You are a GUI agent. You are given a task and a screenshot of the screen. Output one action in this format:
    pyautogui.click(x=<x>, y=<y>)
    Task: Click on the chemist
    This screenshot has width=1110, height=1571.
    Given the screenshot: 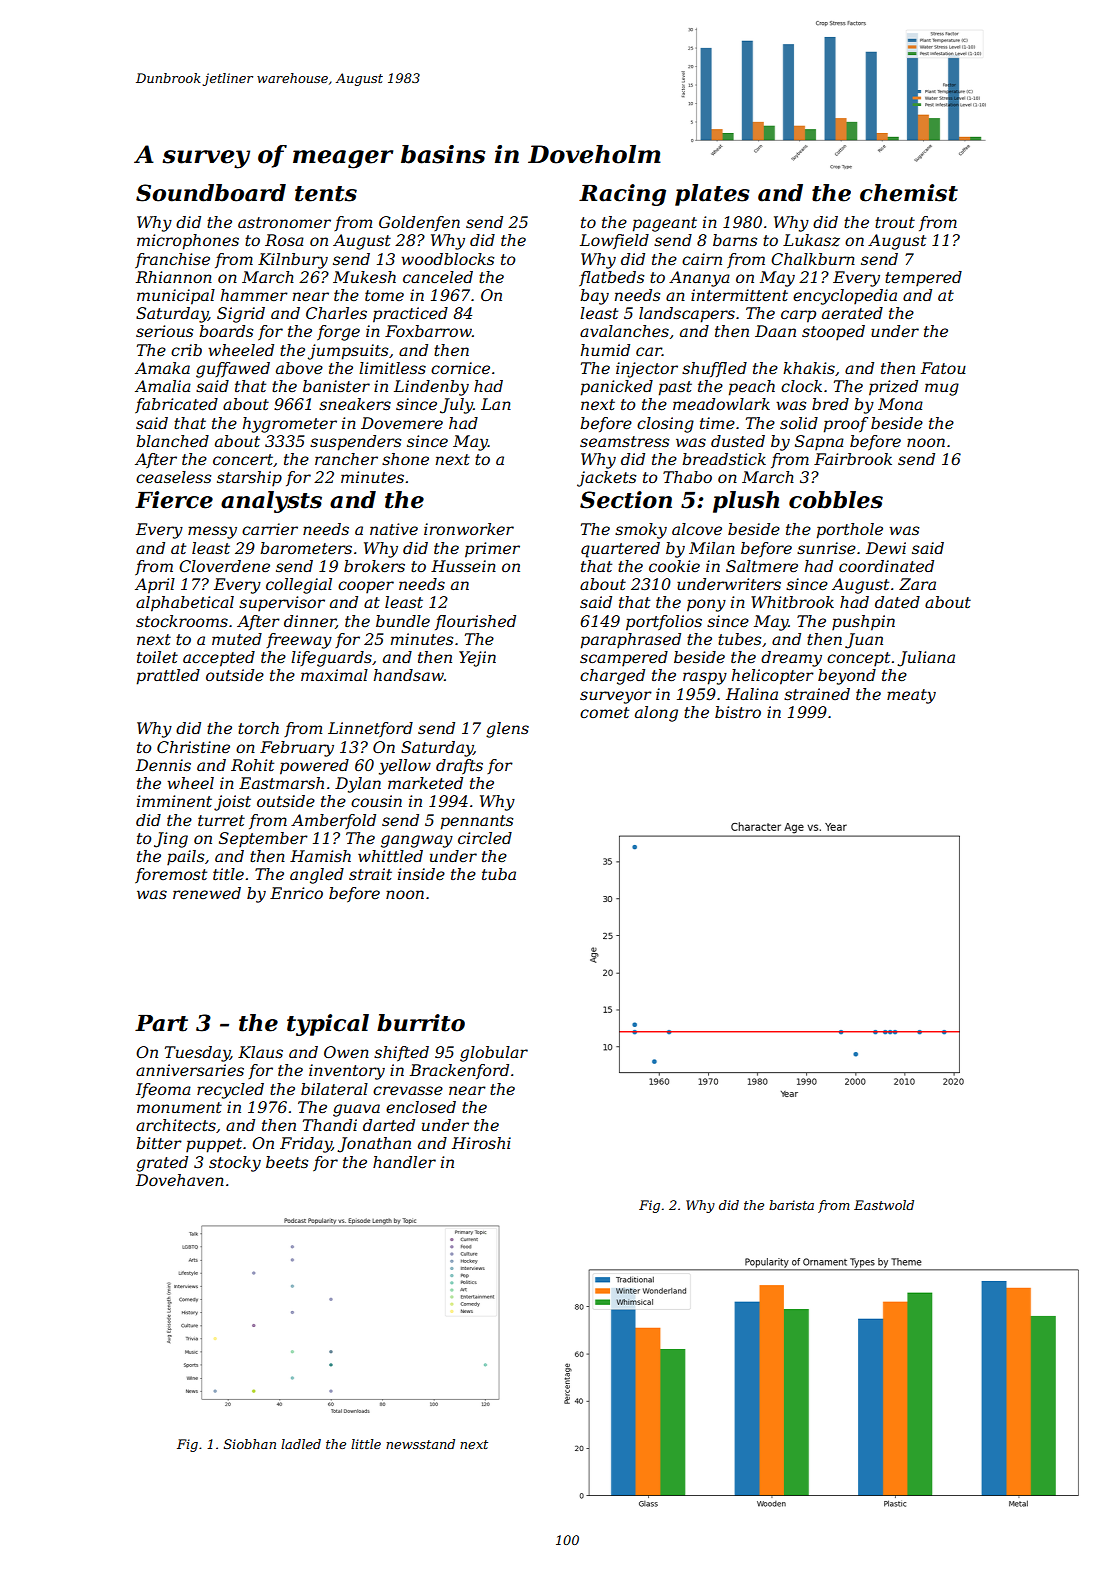 What is the action you would take?
    pyautogui.click(x=909, y=193)
